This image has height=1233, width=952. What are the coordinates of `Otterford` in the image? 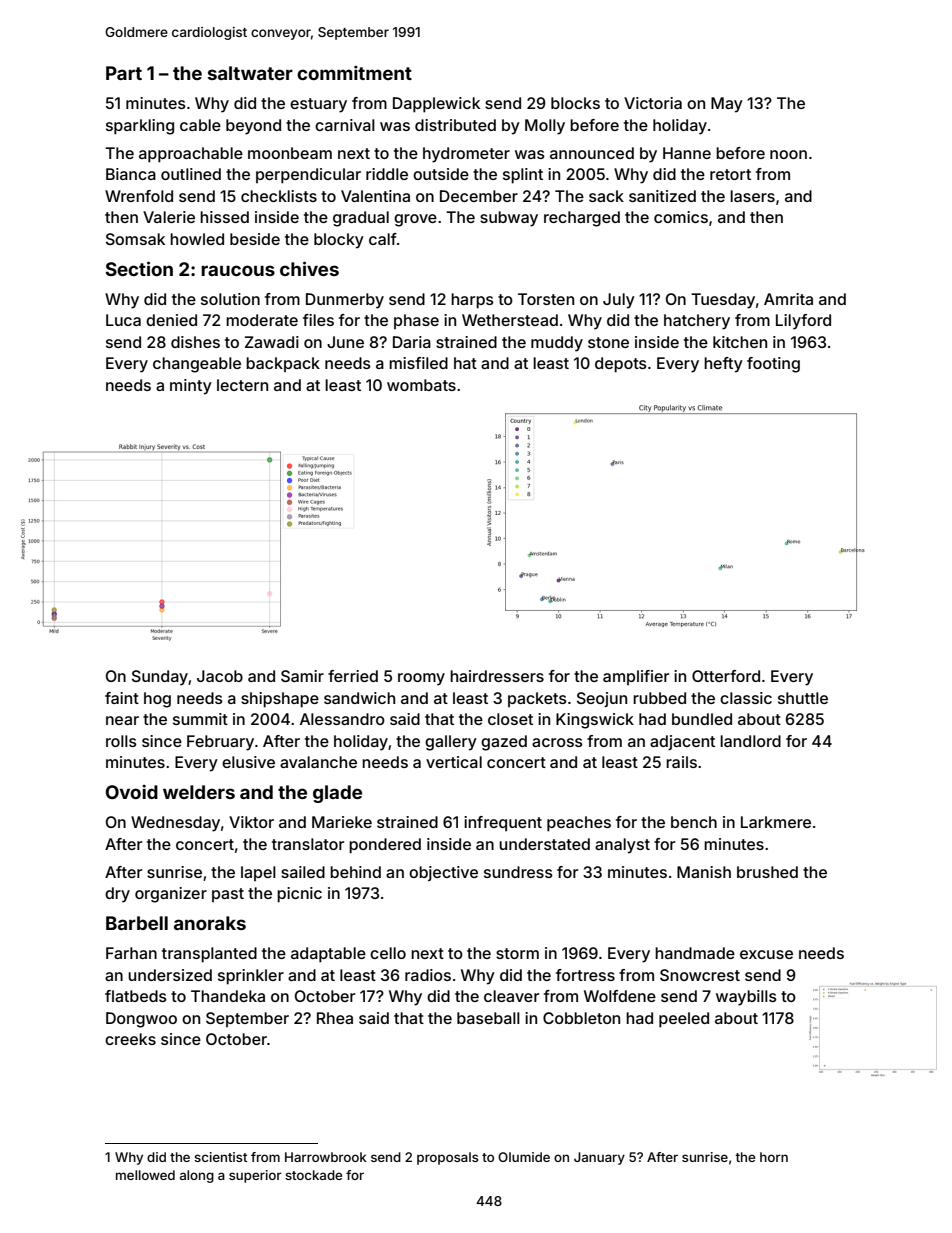 It's located at (726, 676).
